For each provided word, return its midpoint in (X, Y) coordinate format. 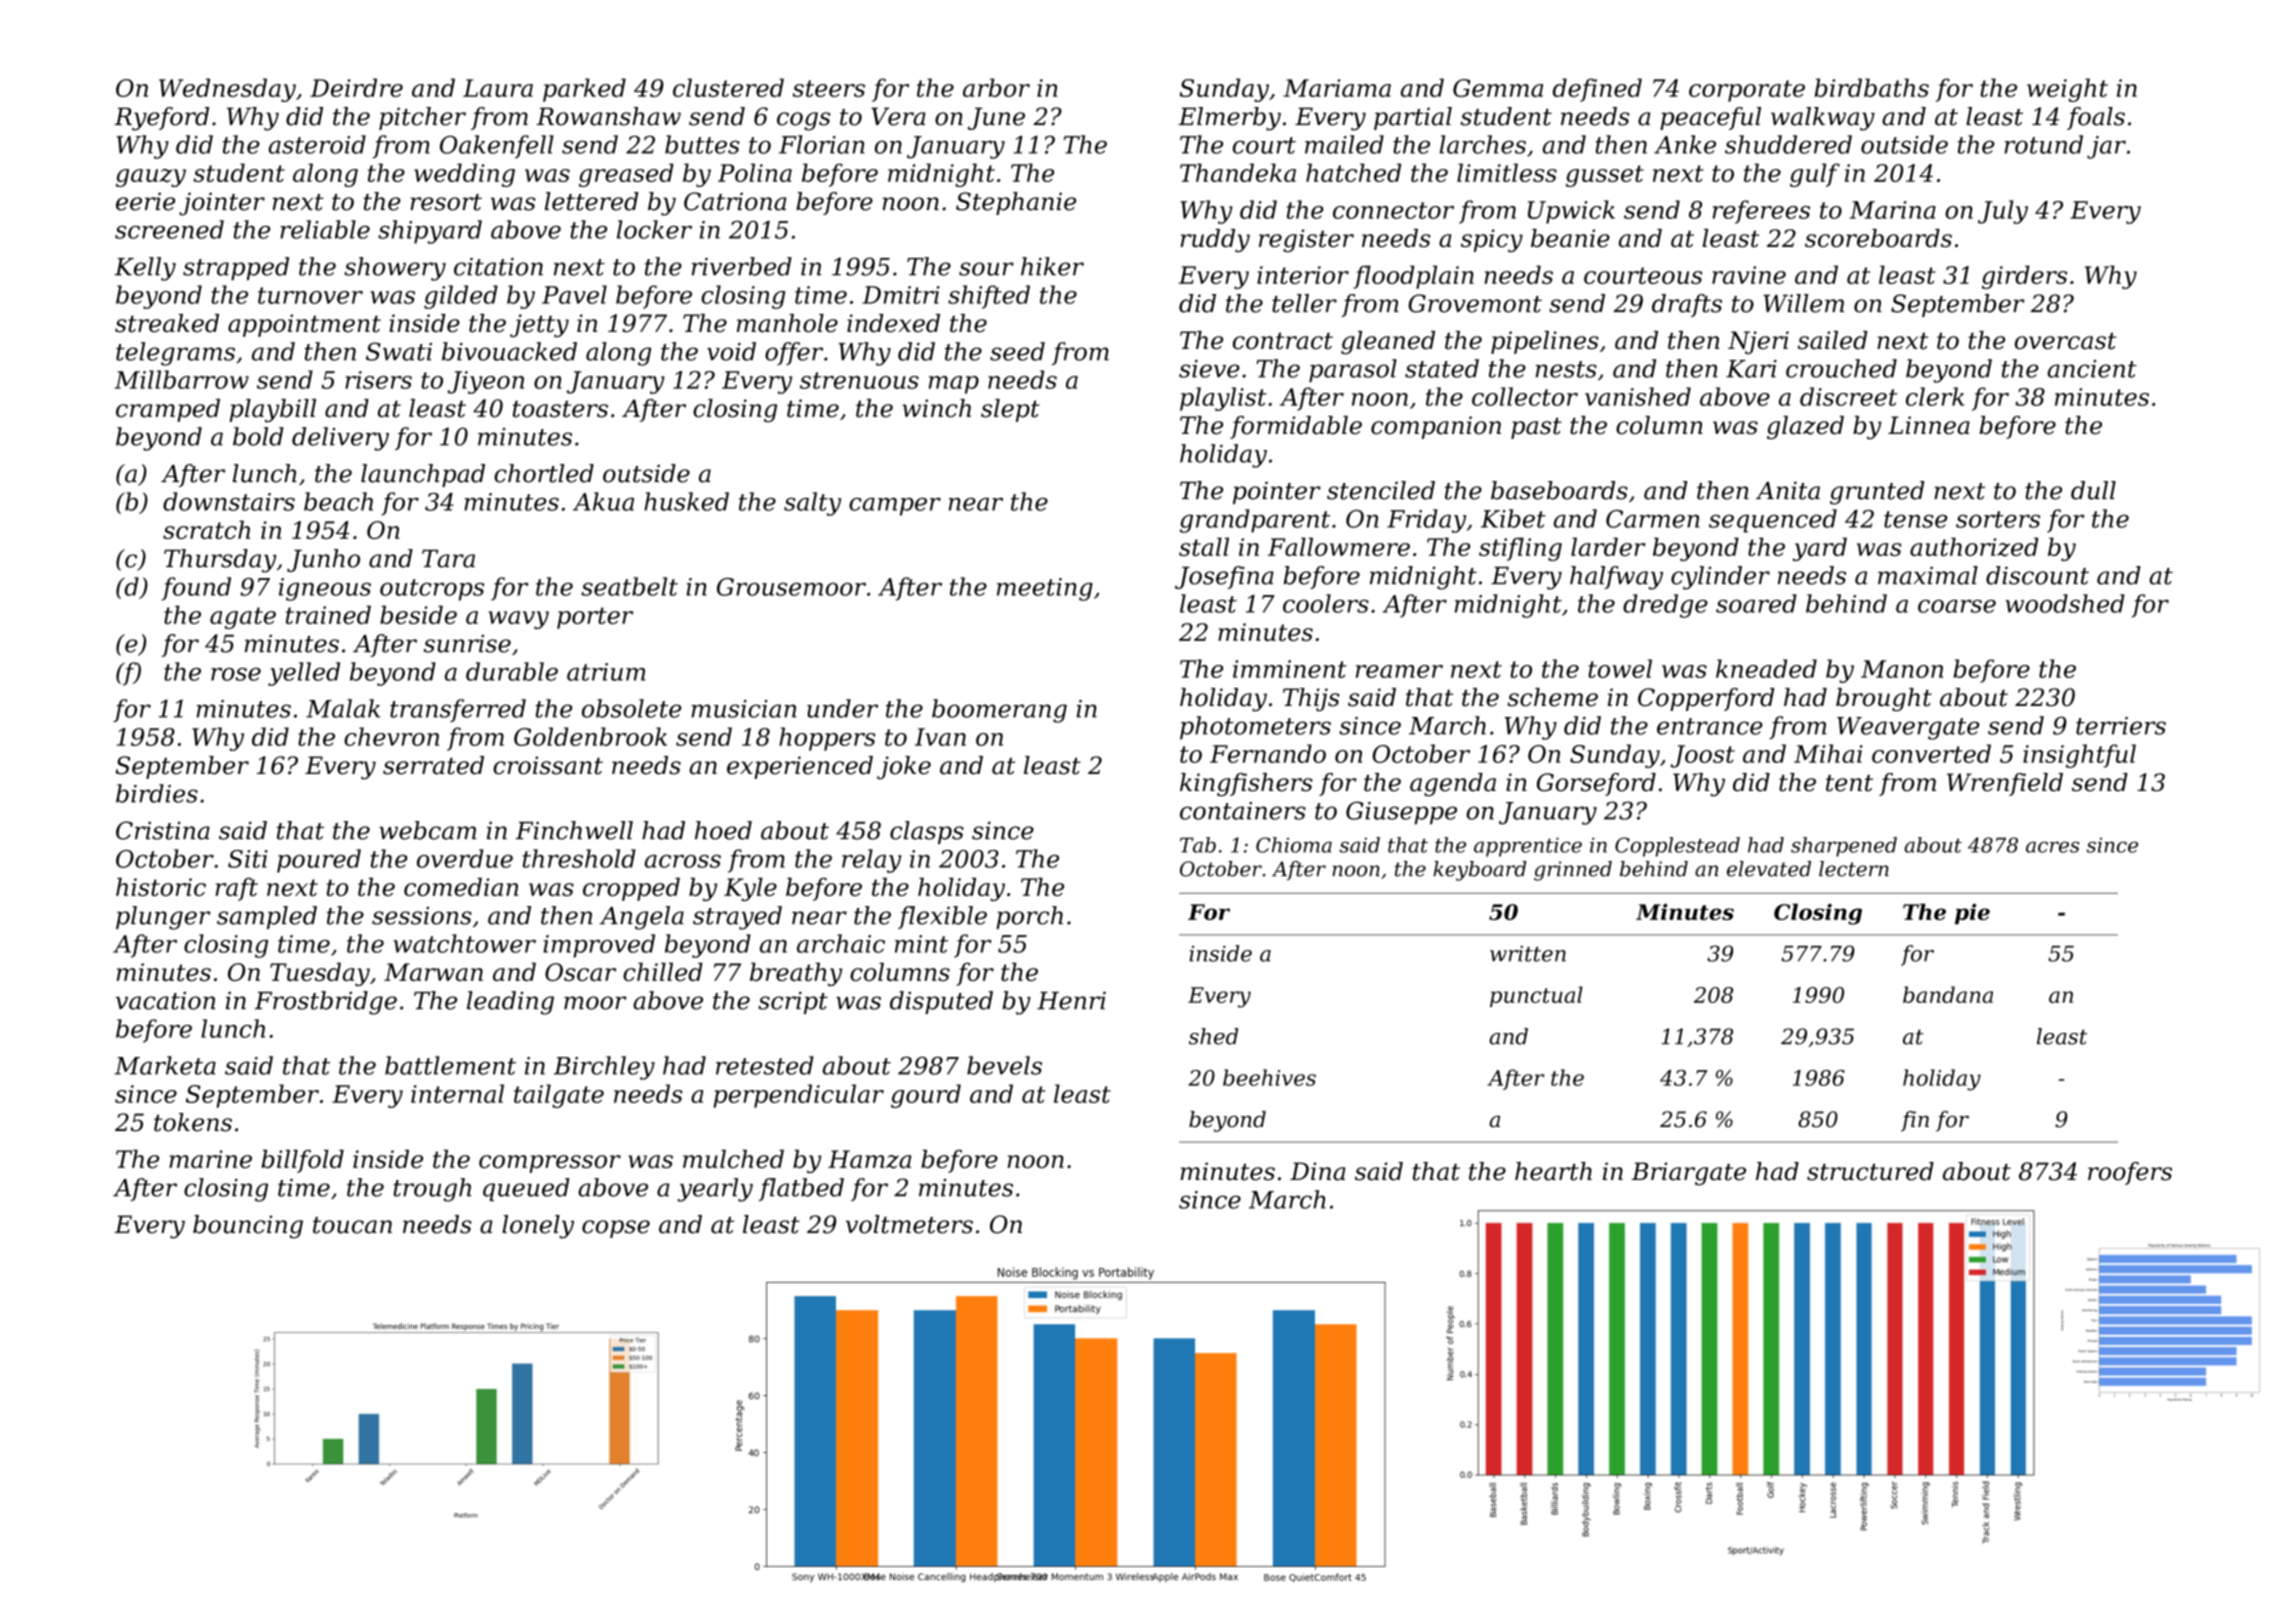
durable (512, 671)
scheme (1552, 697)
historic (161, 887)
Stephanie (1016, 203)
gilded (461, 297)
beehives (1269, 1077)
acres (2052, 847)
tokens (193, 1122)
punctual (1536, 996)
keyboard (1479, 871)
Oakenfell (497, 147)
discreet (1848, 396)
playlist (1223, 399)
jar (2106, 147)
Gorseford (1596, 784)
